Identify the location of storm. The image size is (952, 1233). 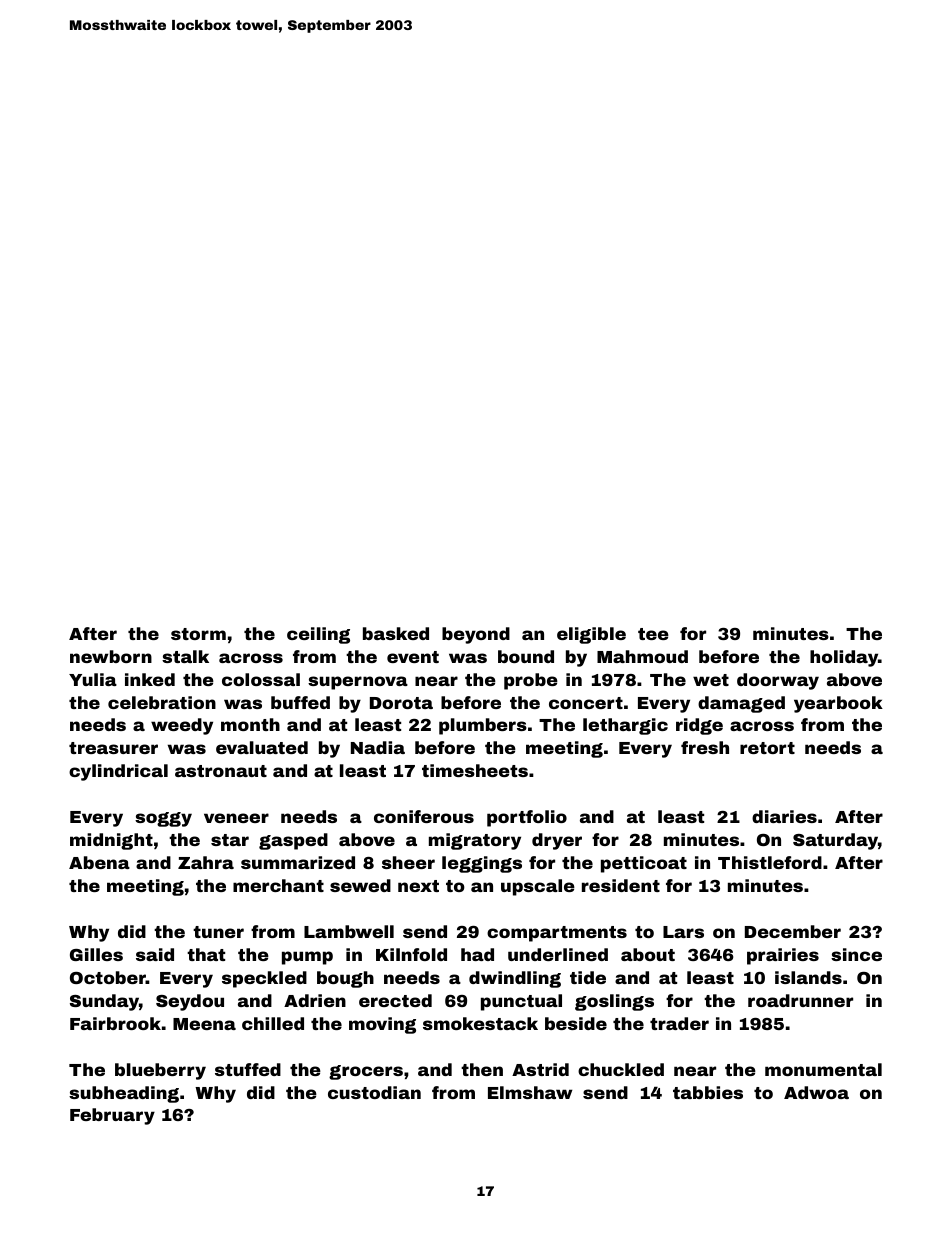
(198, 634).
